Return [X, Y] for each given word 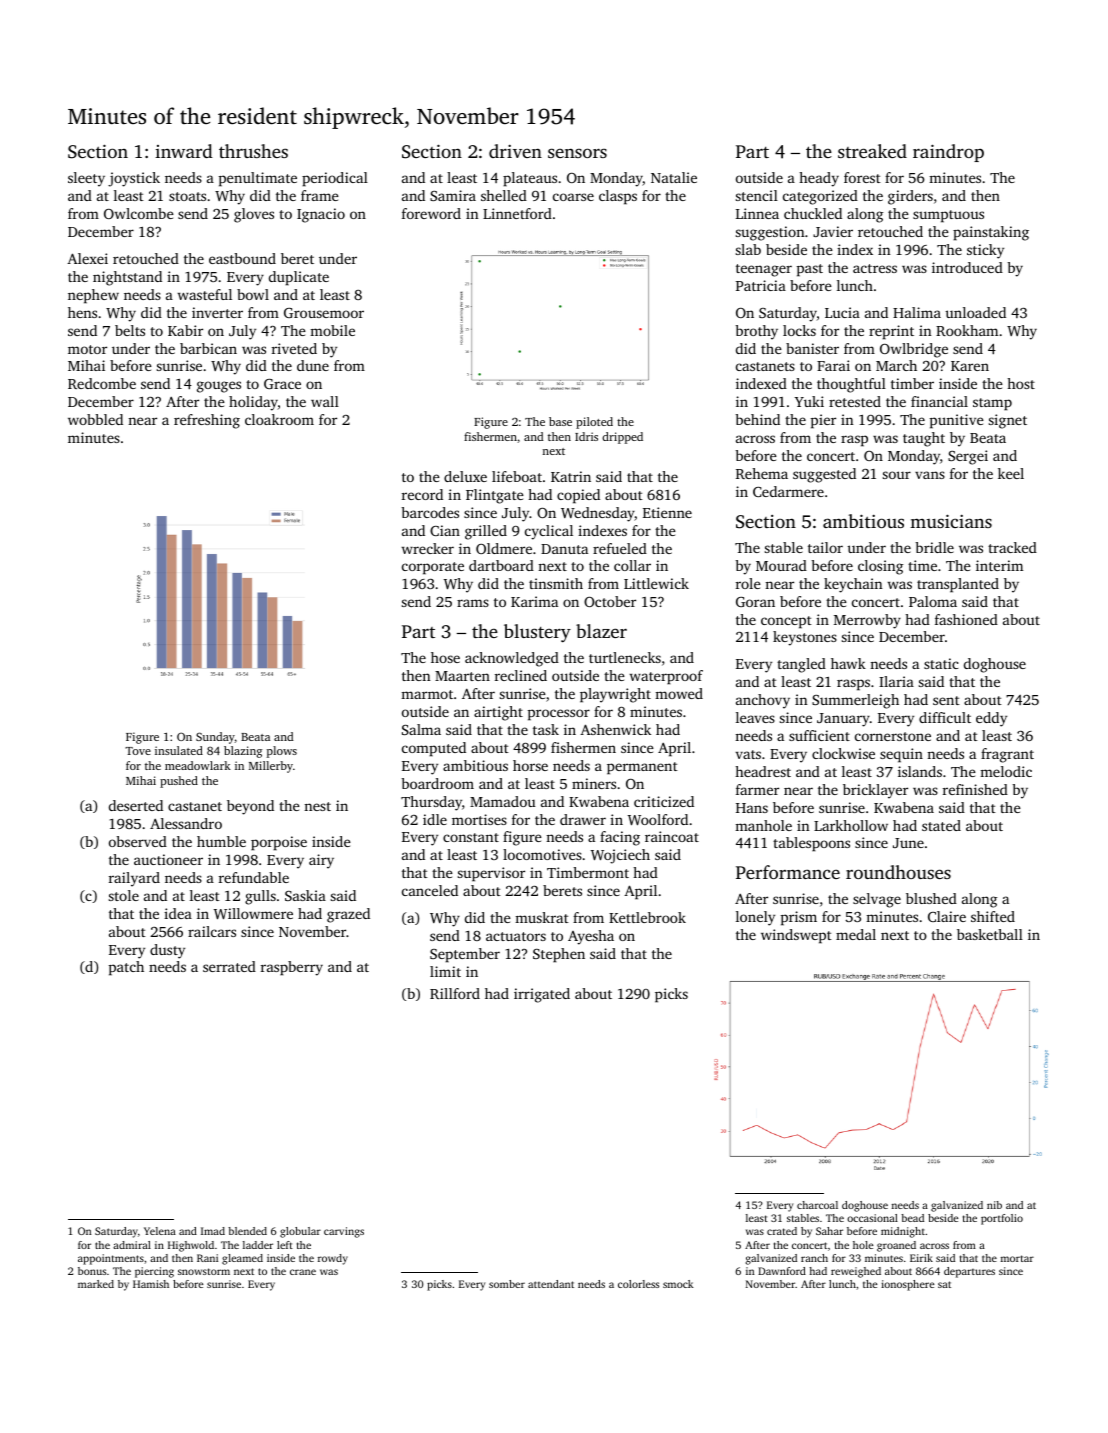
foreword [431, 213]
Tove [138, 751]
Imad [213, 1231]
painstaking [991, 233]
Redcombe [102, 383]
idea [178, 913]
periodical [335, 179]
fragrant [1007, 755]
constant [471, 837]
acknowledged [512, 659]
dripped [622, 438]
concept [786, 622]
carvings [344, 1232]
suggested [824, 475]
